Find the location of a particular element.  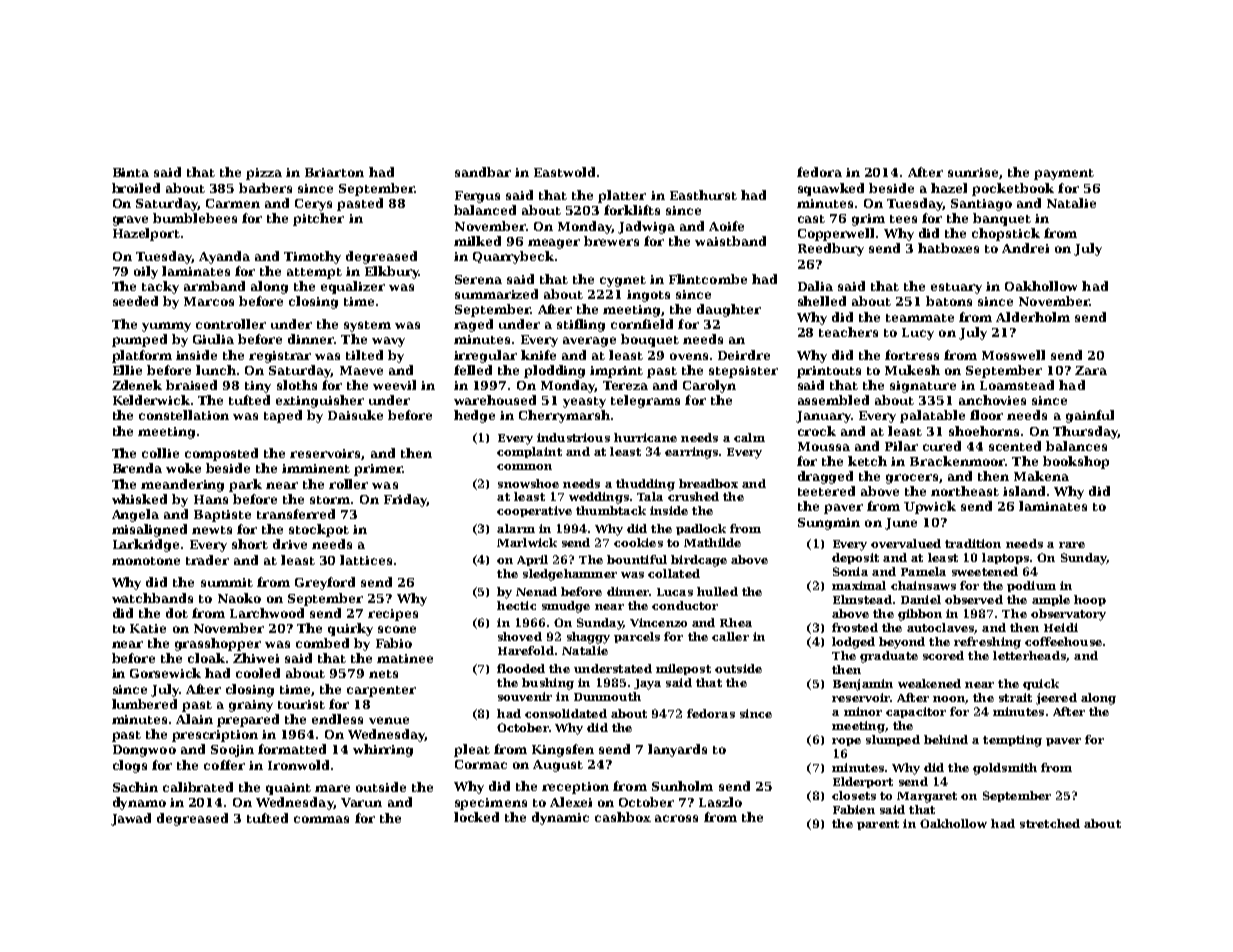

sweetened is located at coordinates (985, 571).
